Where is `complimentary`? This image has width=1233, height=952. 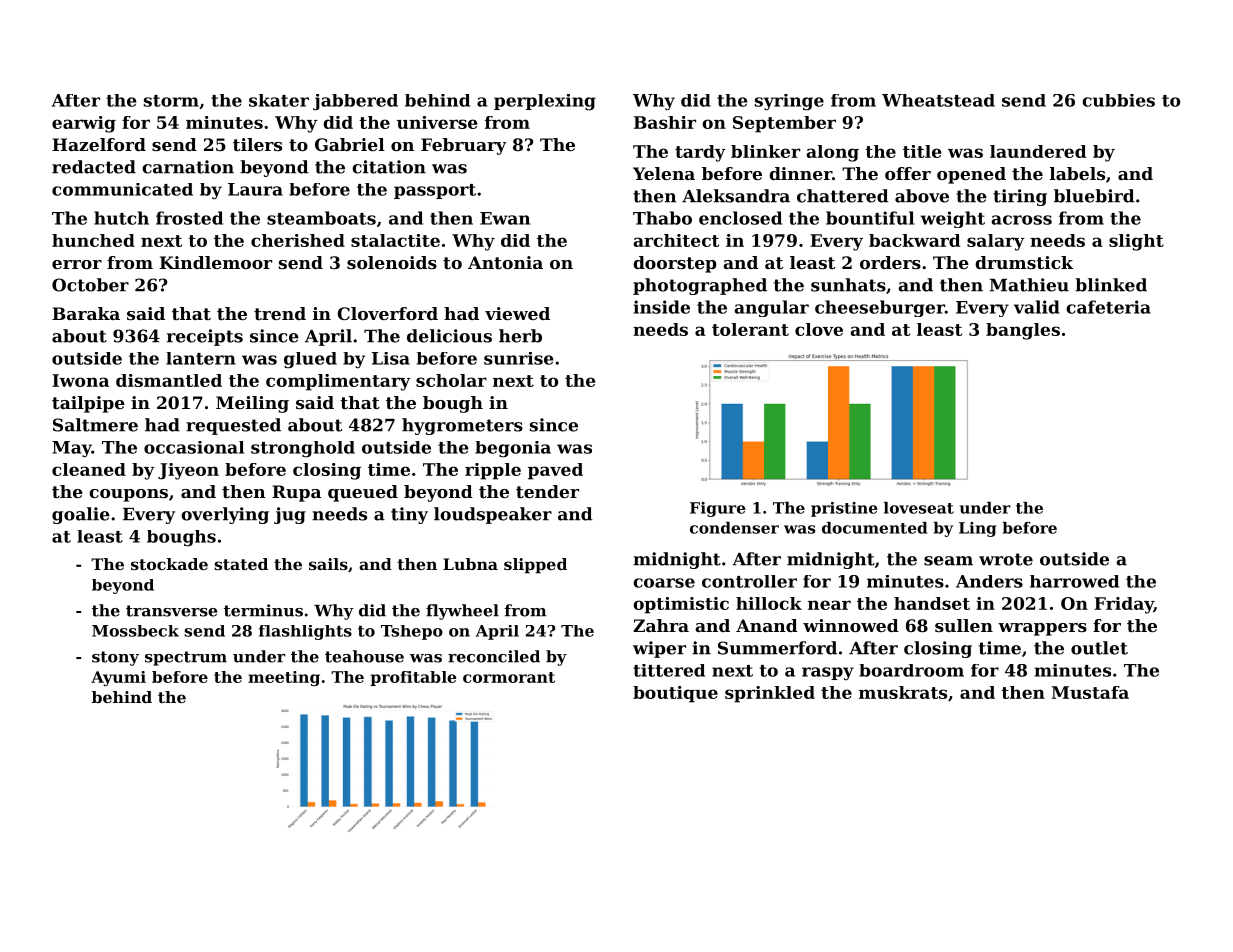
complimentary is located at coordinates (338, 382).
